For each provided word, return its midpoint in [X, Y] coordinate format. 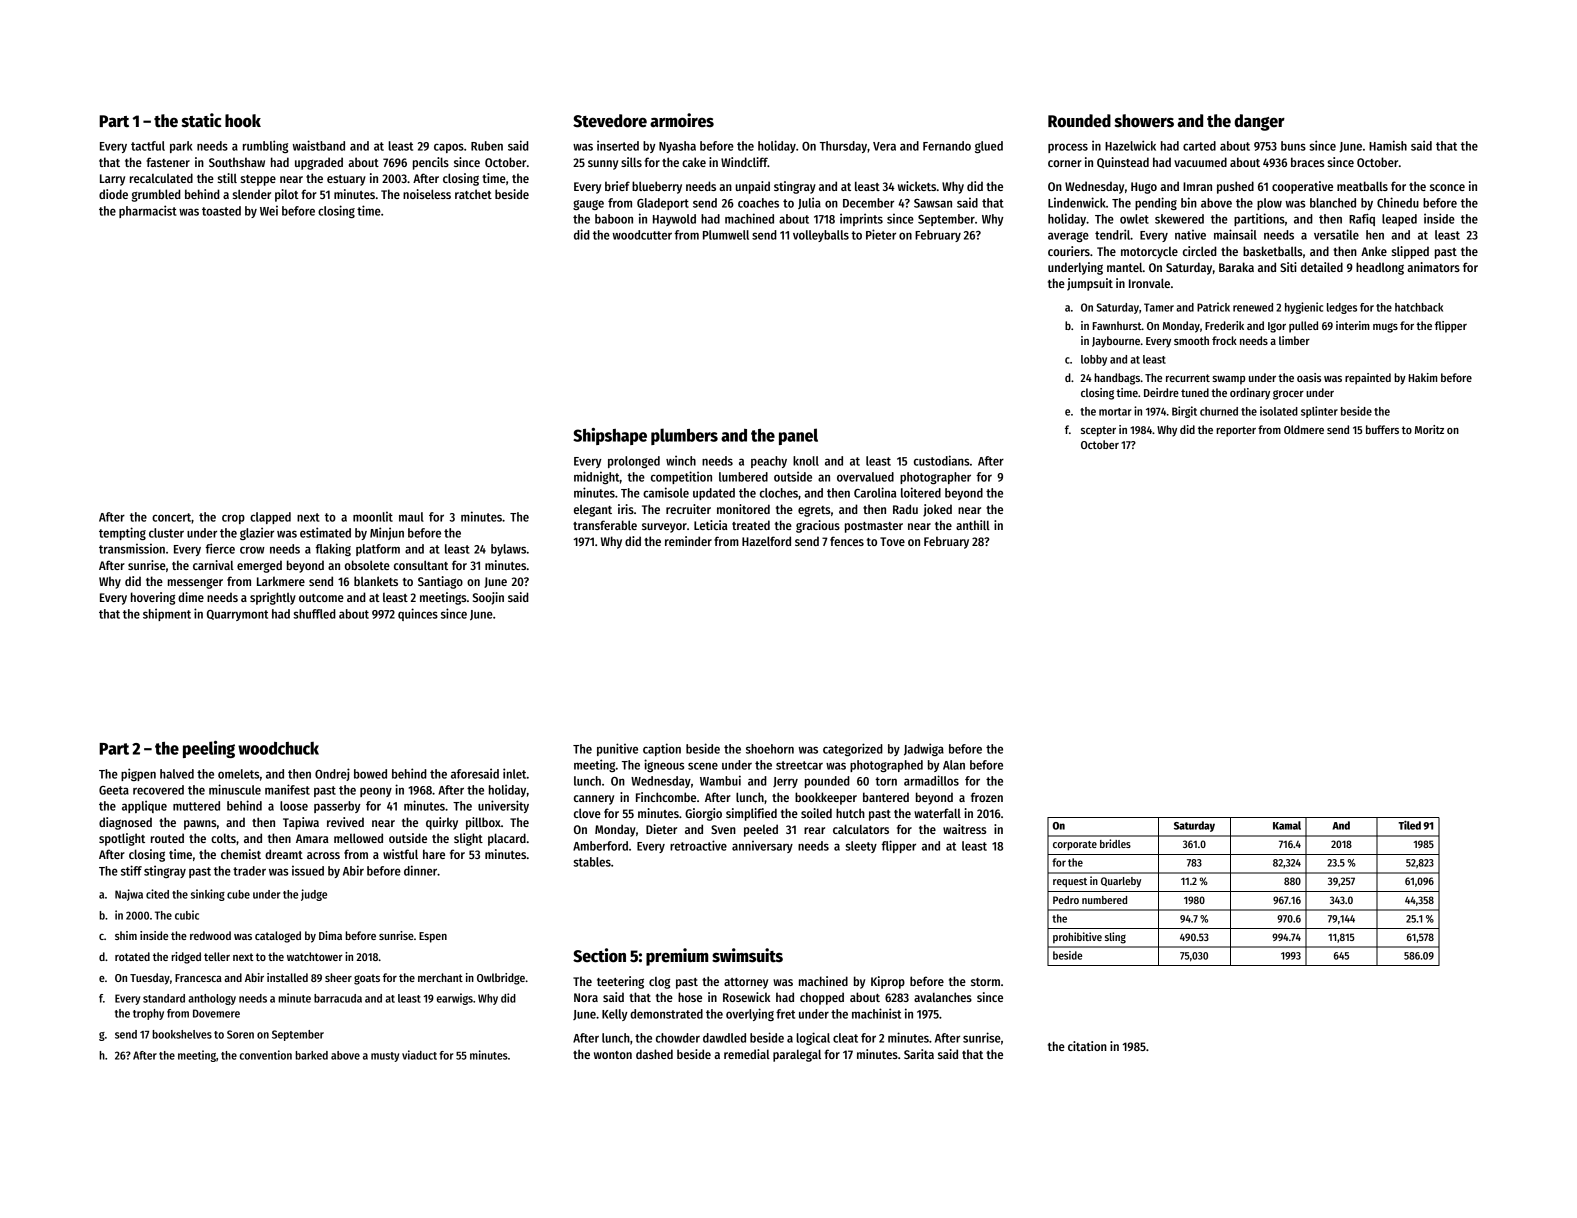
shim [126, 935]
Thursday [843, 147]
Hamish [1388, 145]
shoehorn [770, 749]
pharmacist [148, 211]
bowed [370, 774]
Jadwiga [924, 749]
